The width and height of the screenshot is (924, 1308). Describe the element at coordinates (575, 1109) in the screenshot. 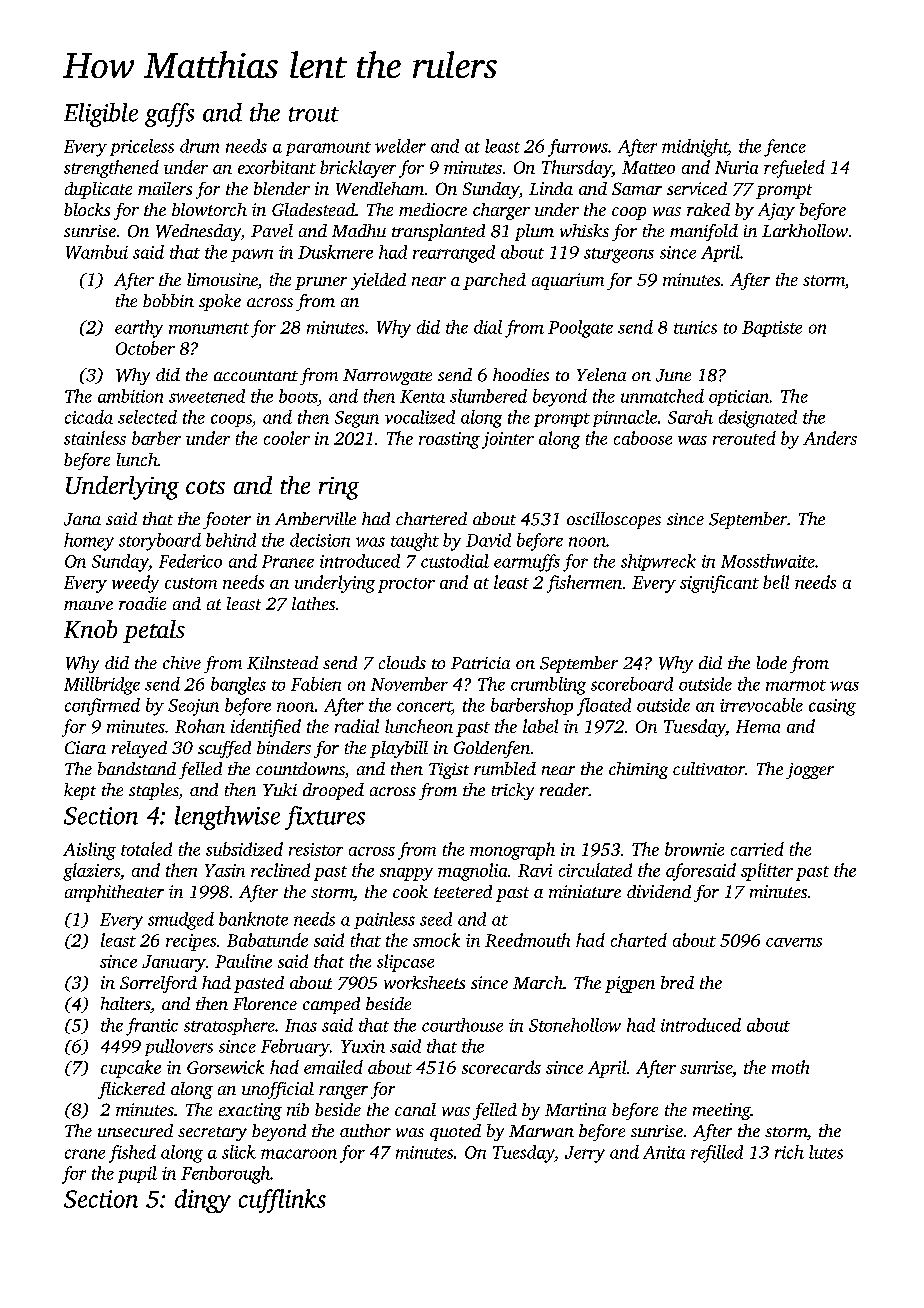

I see `Martina` at that location.
